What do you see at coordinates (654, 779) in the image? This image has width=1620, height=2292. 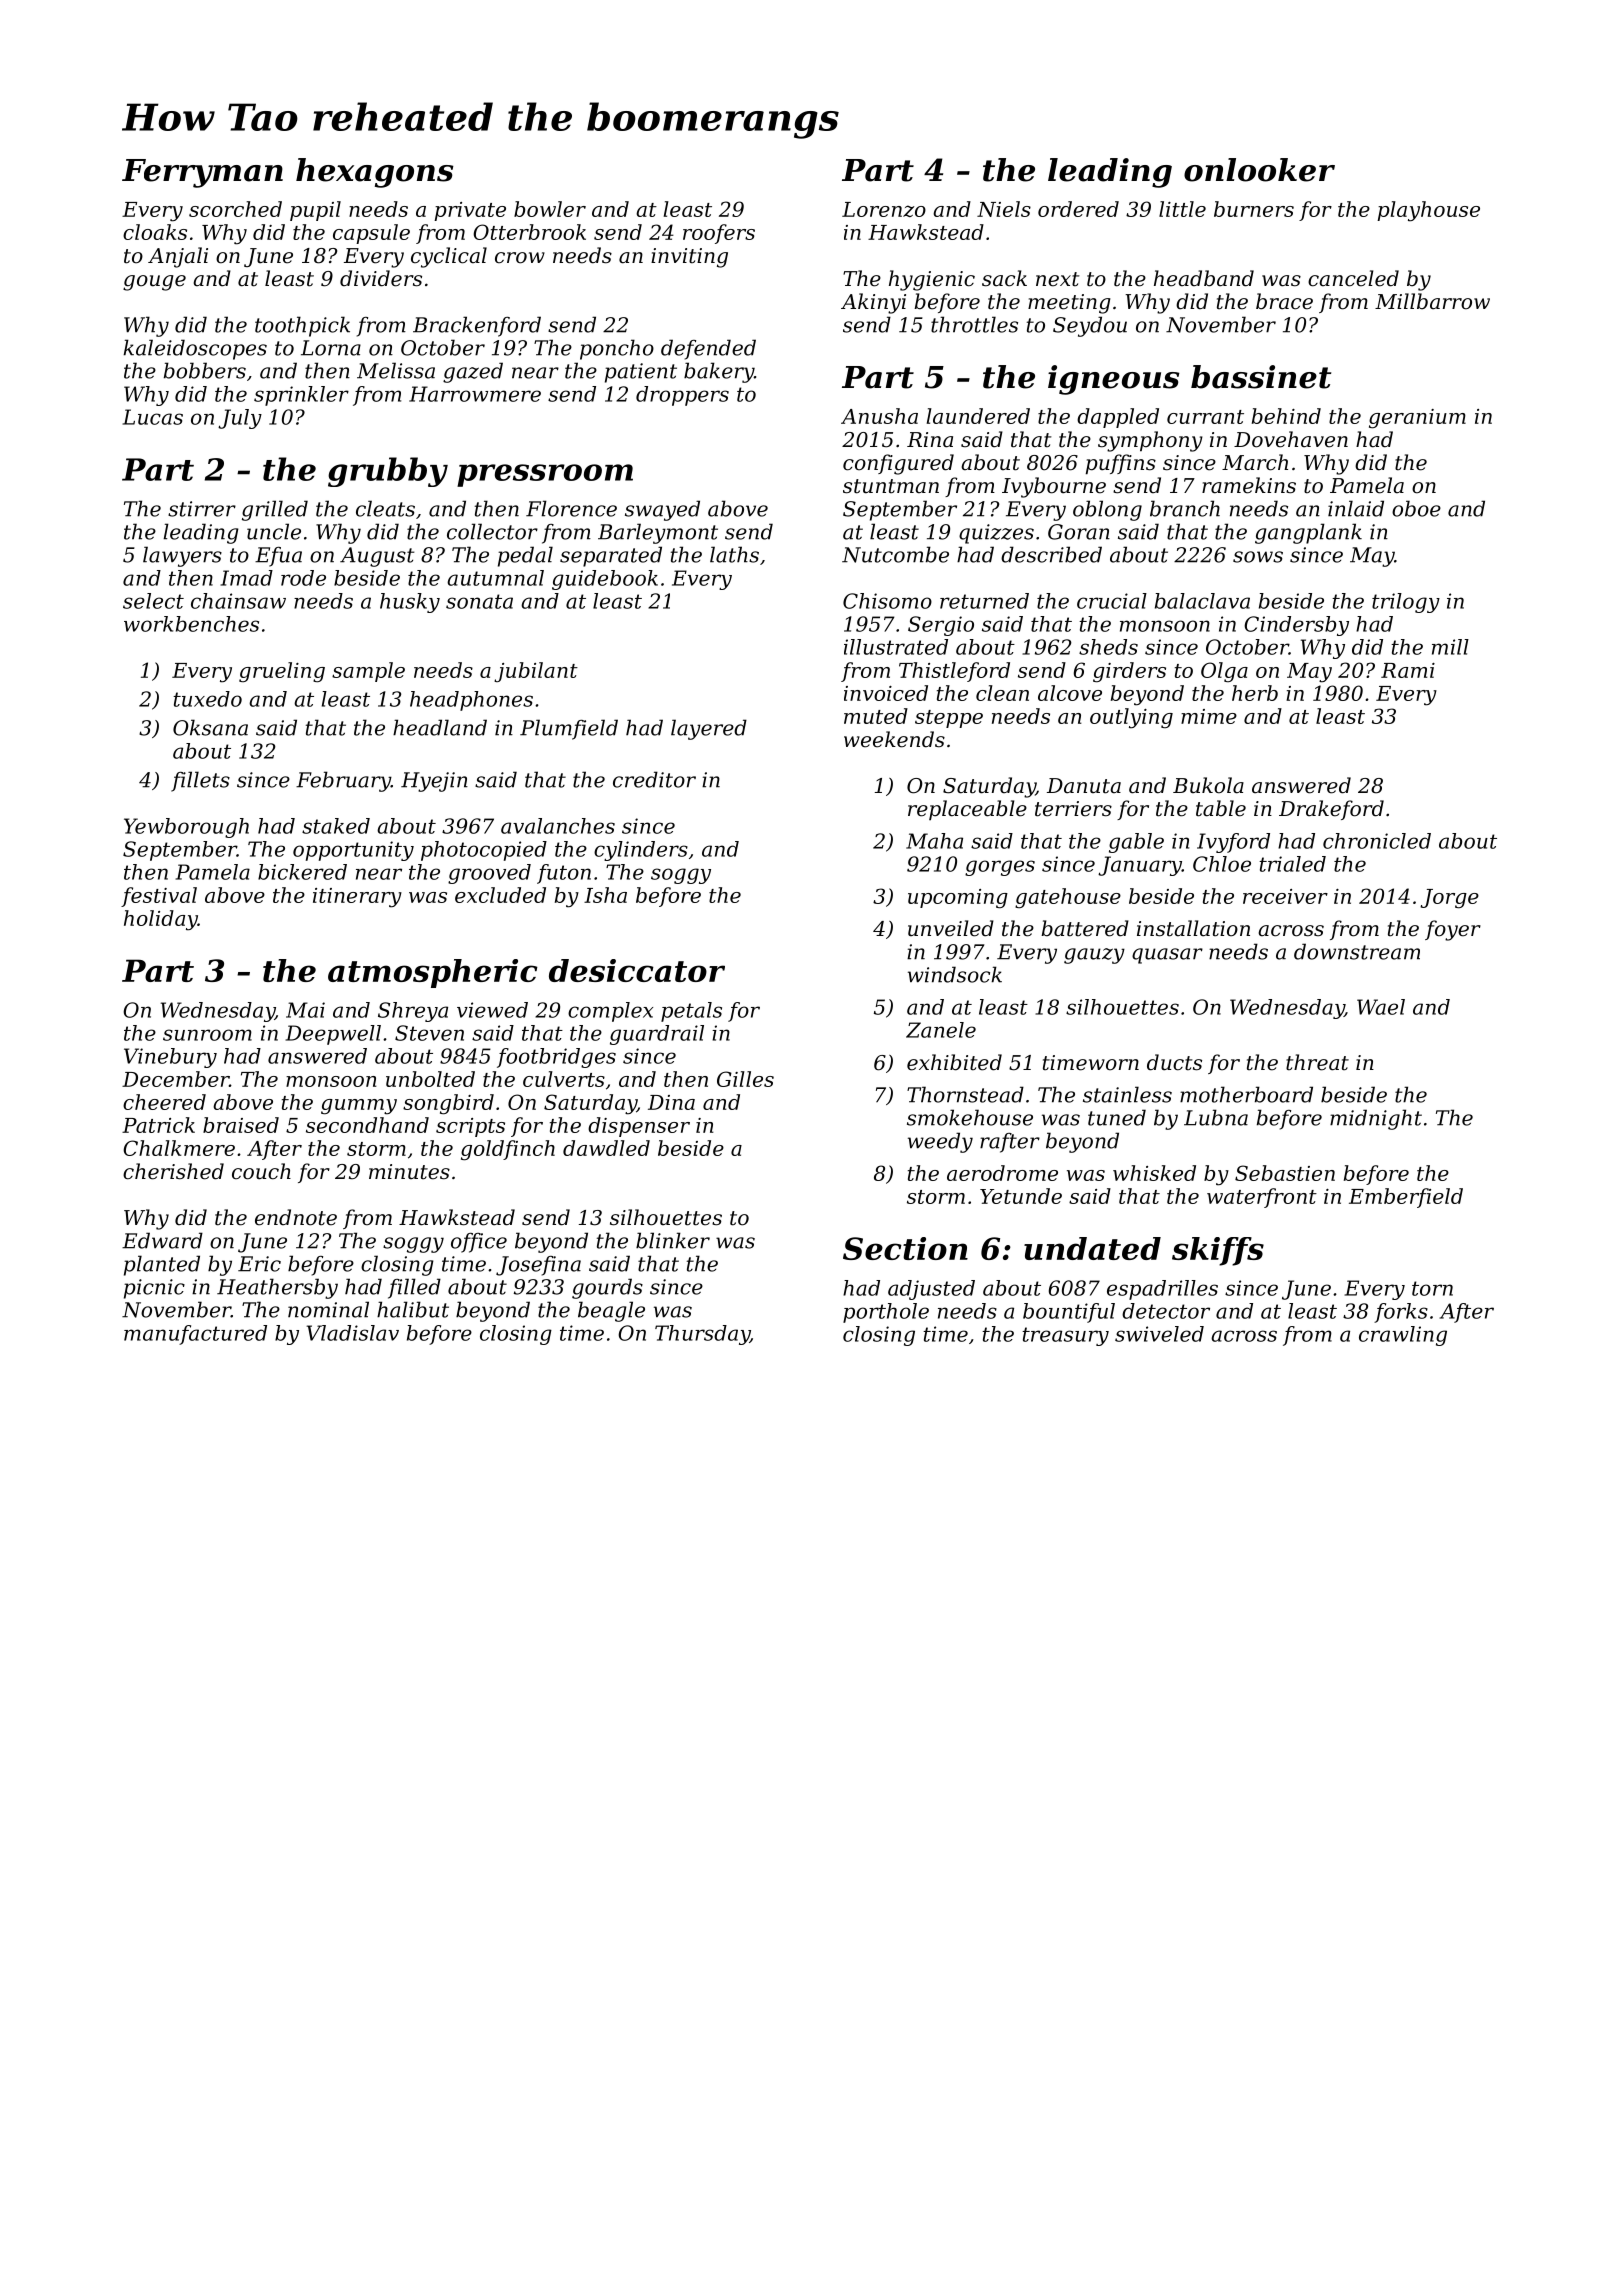 I see `creditor` at bounding box center [654, 779].
